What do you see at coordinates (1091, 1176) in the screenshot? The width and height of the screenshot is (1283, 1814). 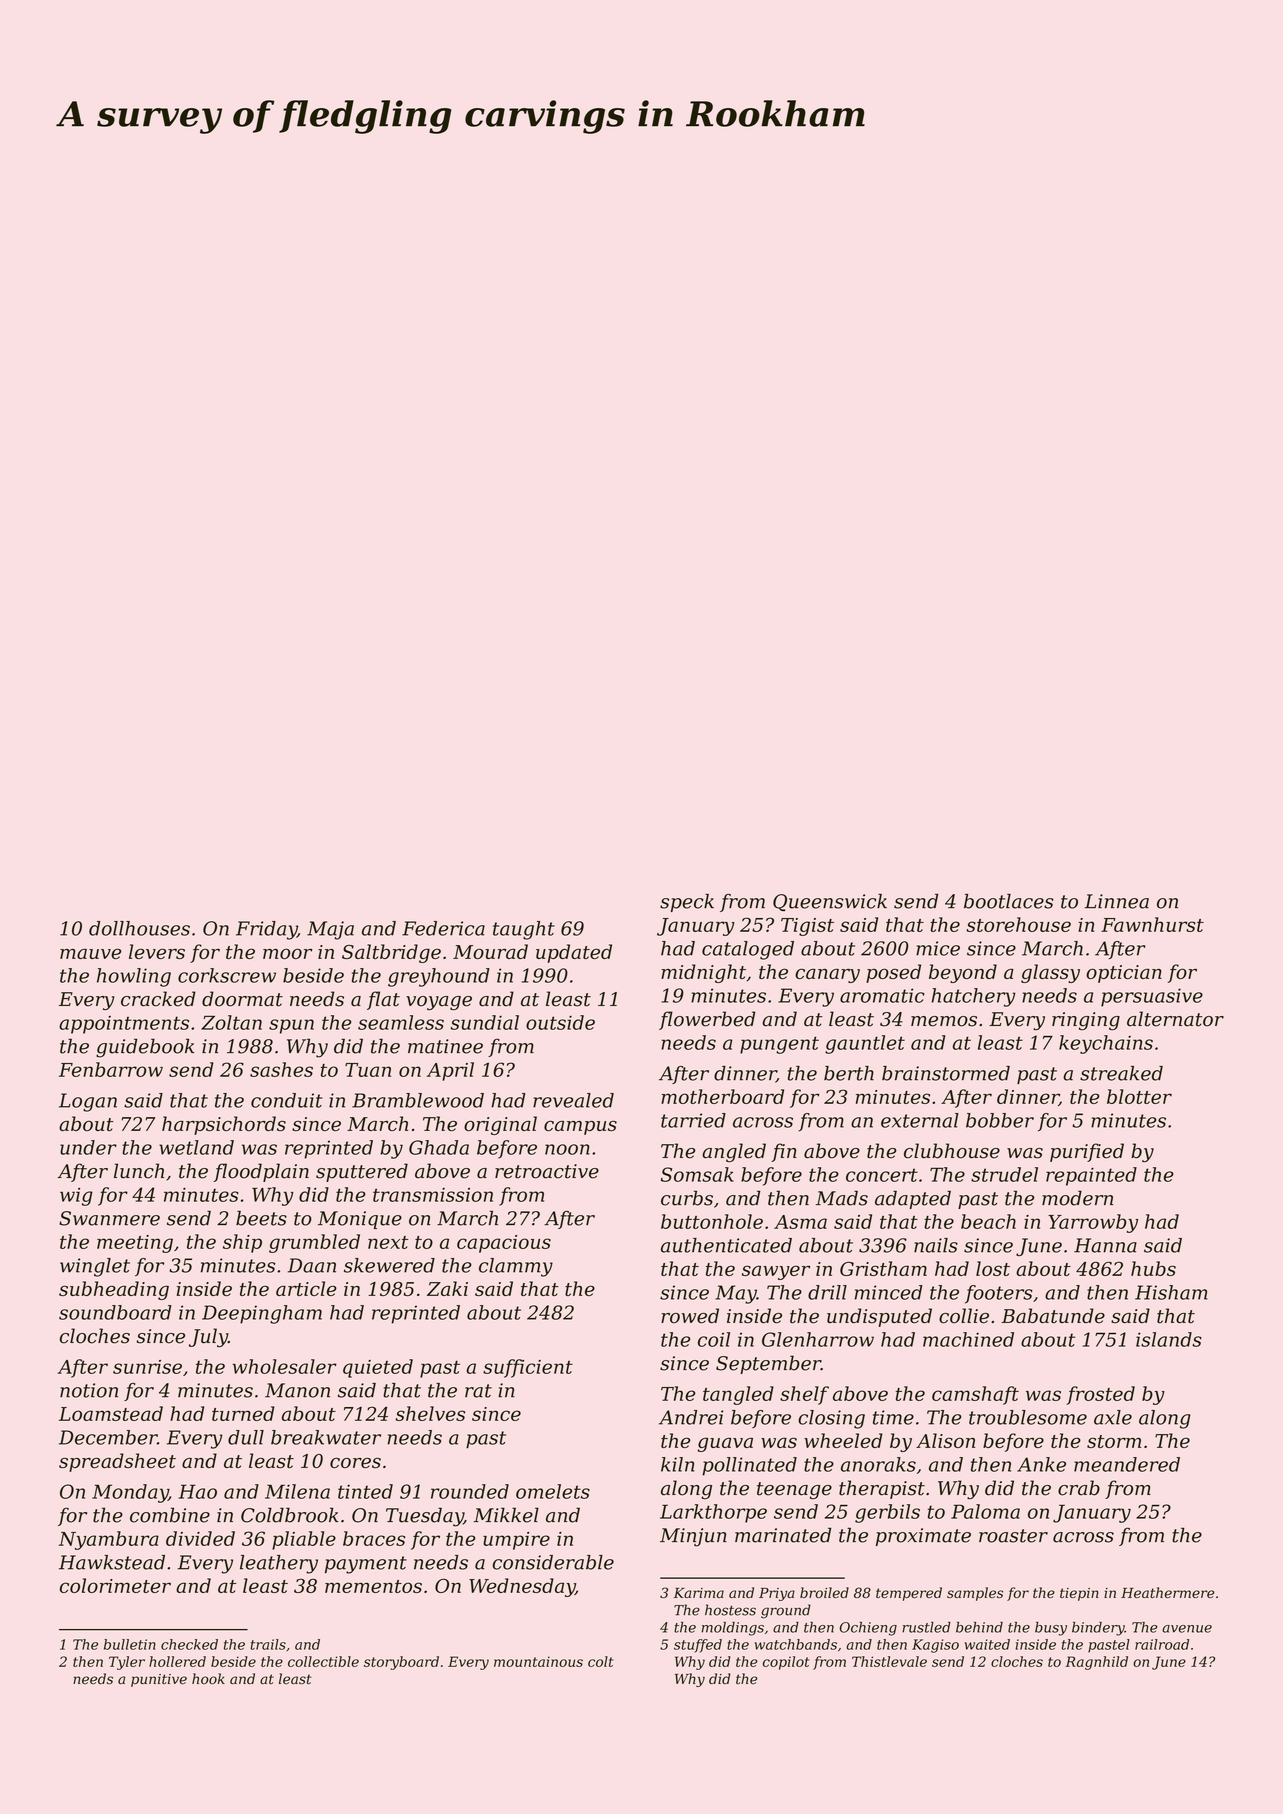 I see `repainted` at bounding box center [1091, 1176].
